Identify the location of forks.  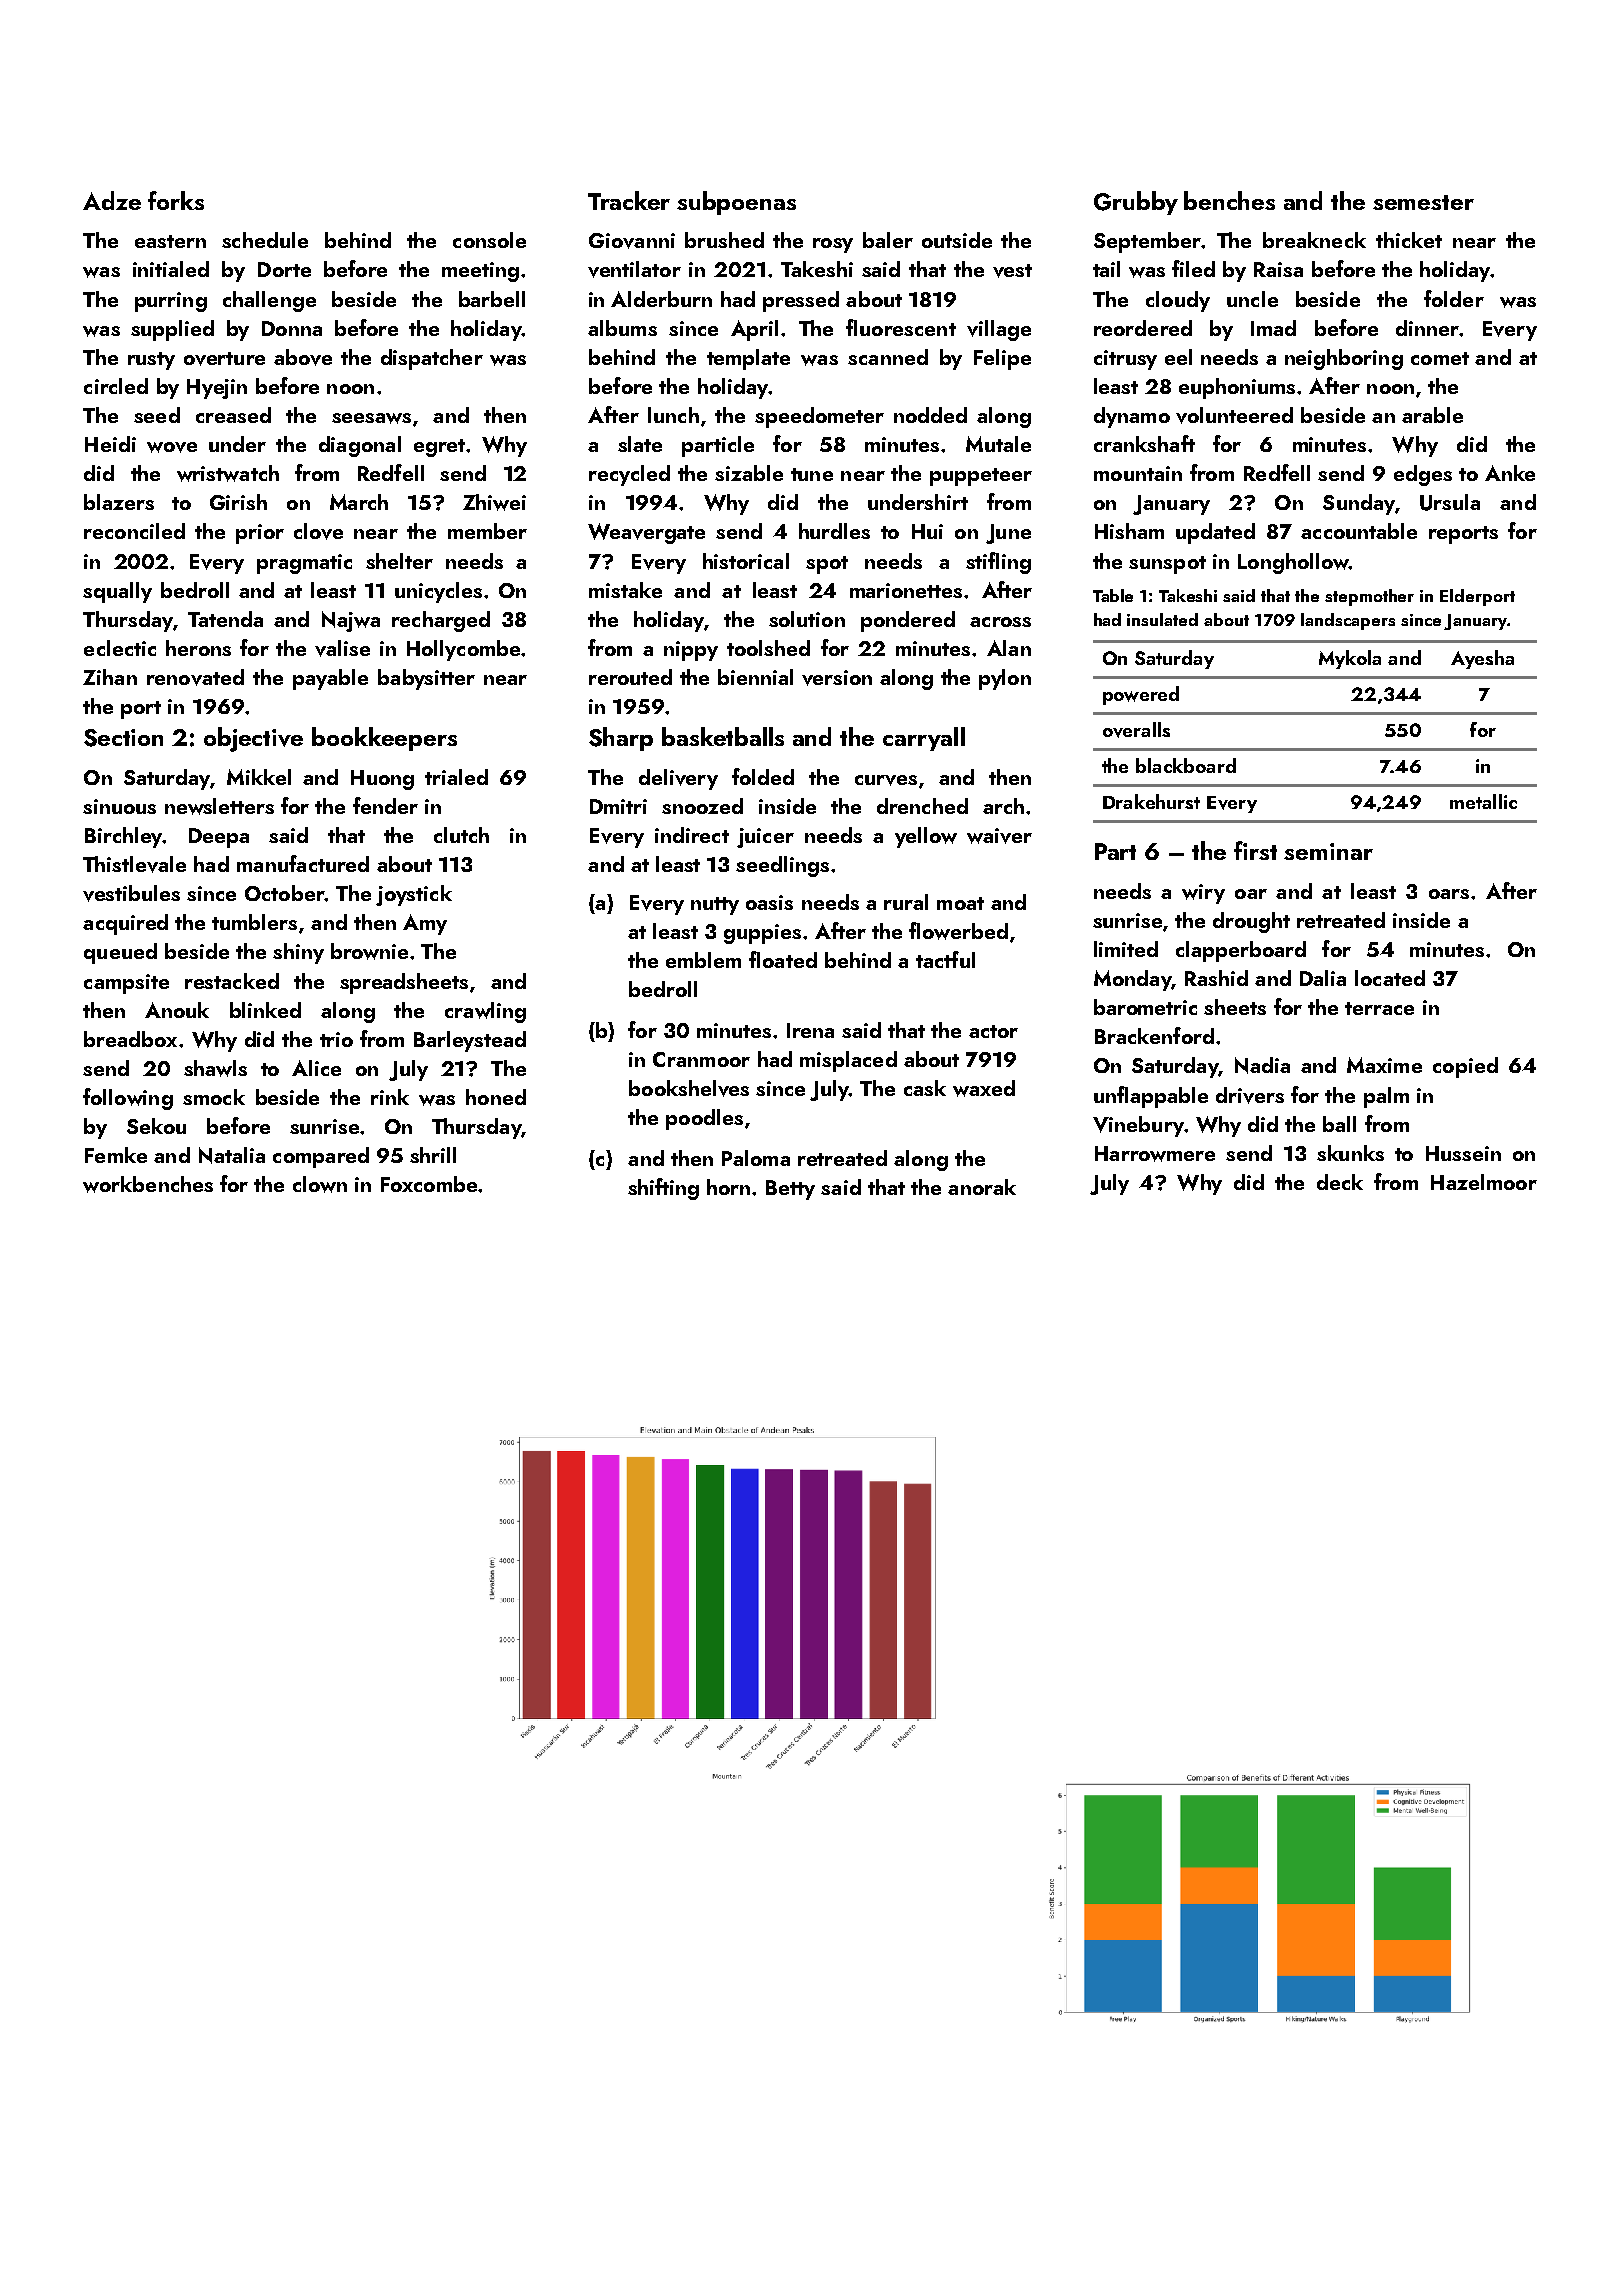
(176, 200).
